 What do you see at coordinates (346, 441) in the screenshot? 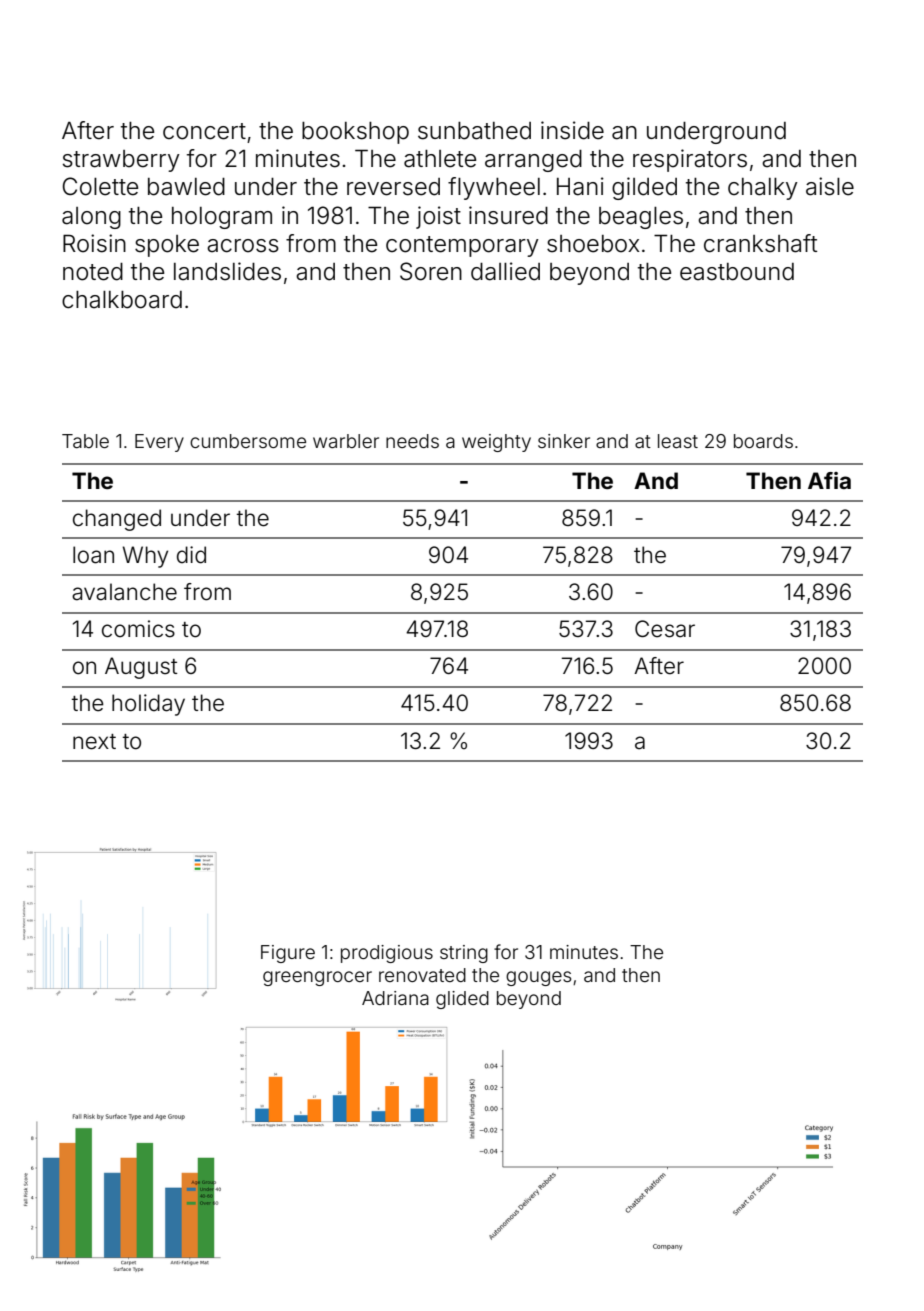
I see `warbler` at bounding box center [346, 441].
